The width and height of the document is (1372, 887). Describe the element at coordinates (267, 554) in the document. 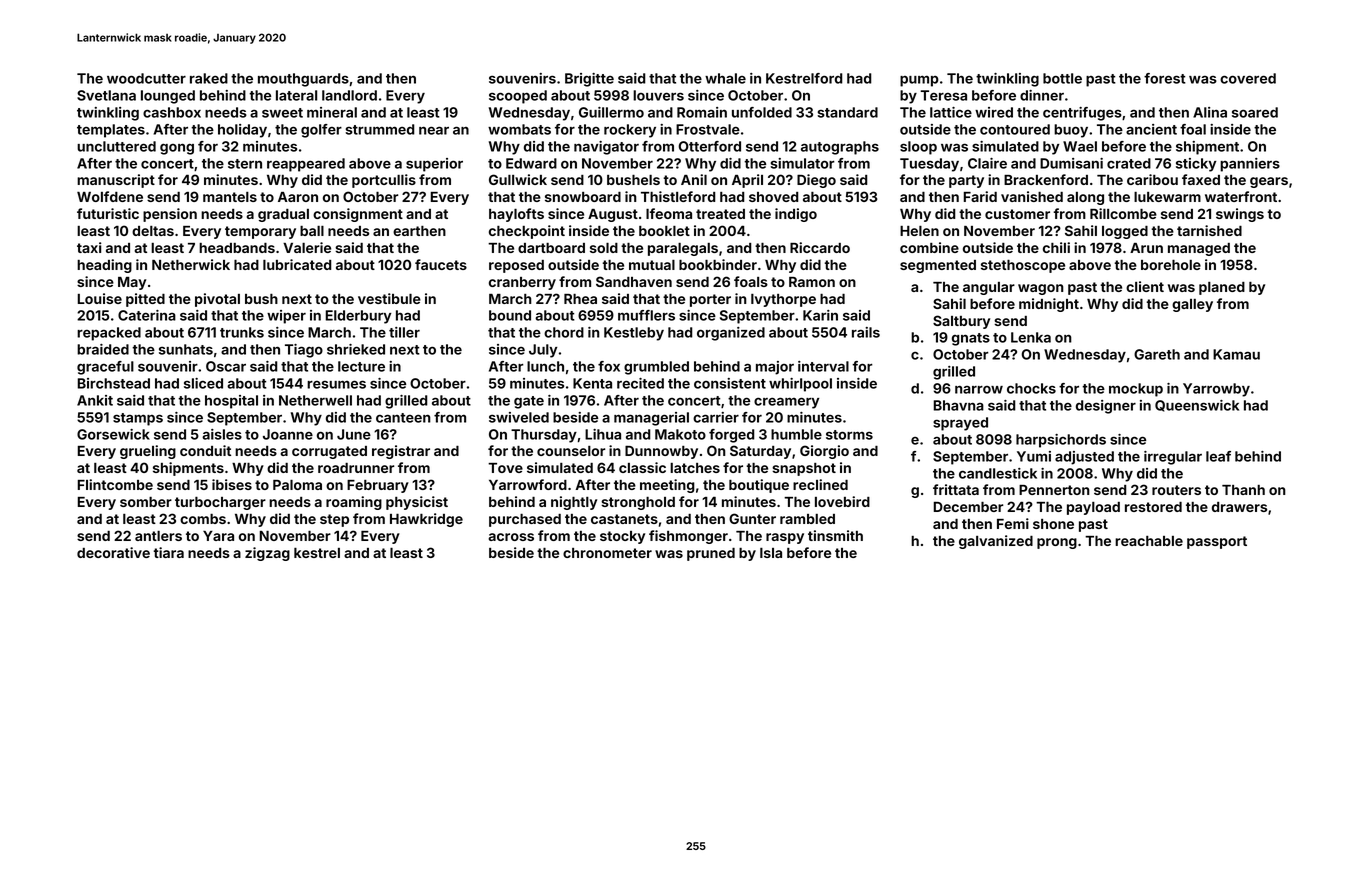

I see `zigzag` at that location.
